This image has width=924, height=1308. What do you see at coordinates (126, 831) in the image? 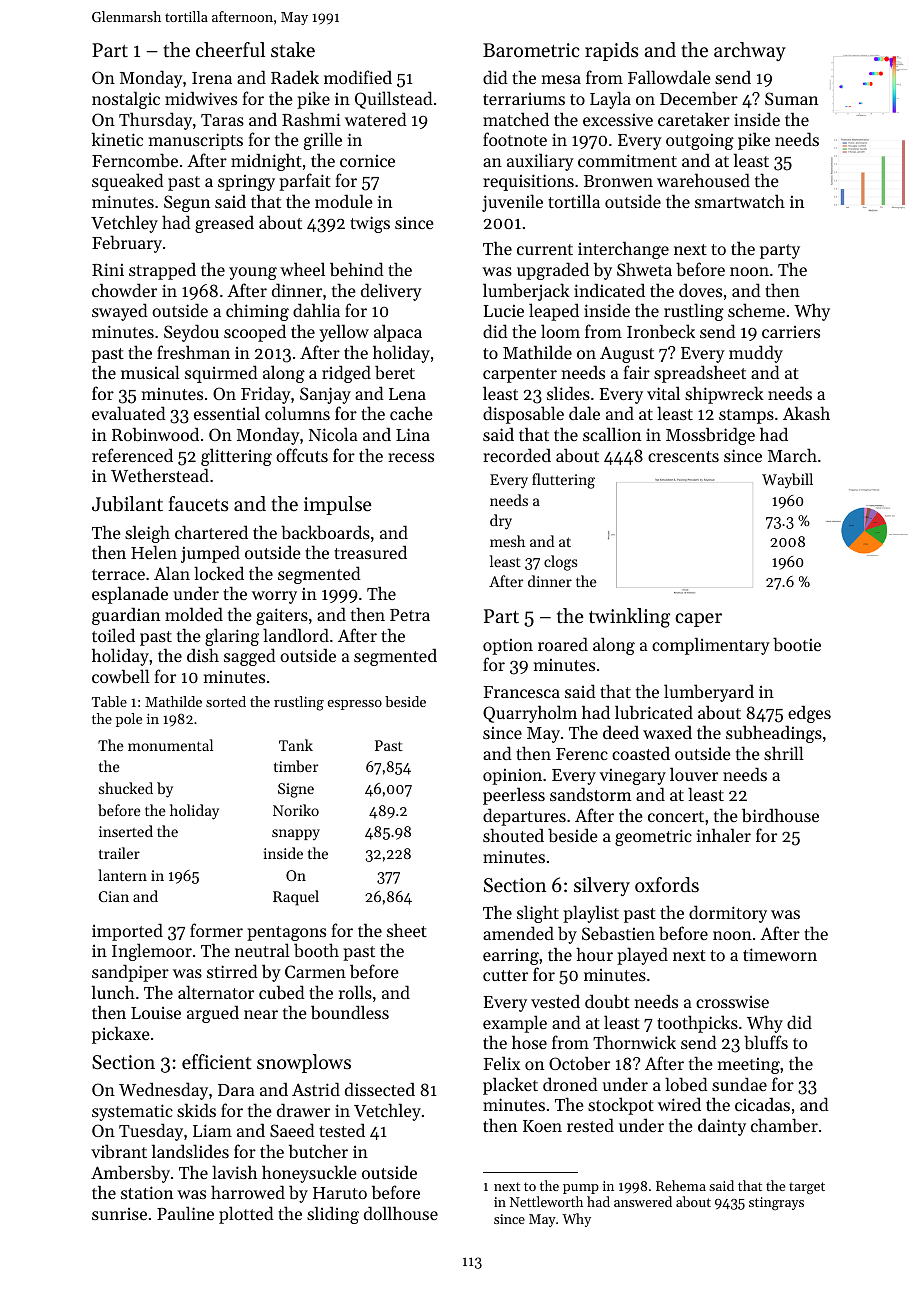
I see `inserted` at bounding box center [126, 831].
